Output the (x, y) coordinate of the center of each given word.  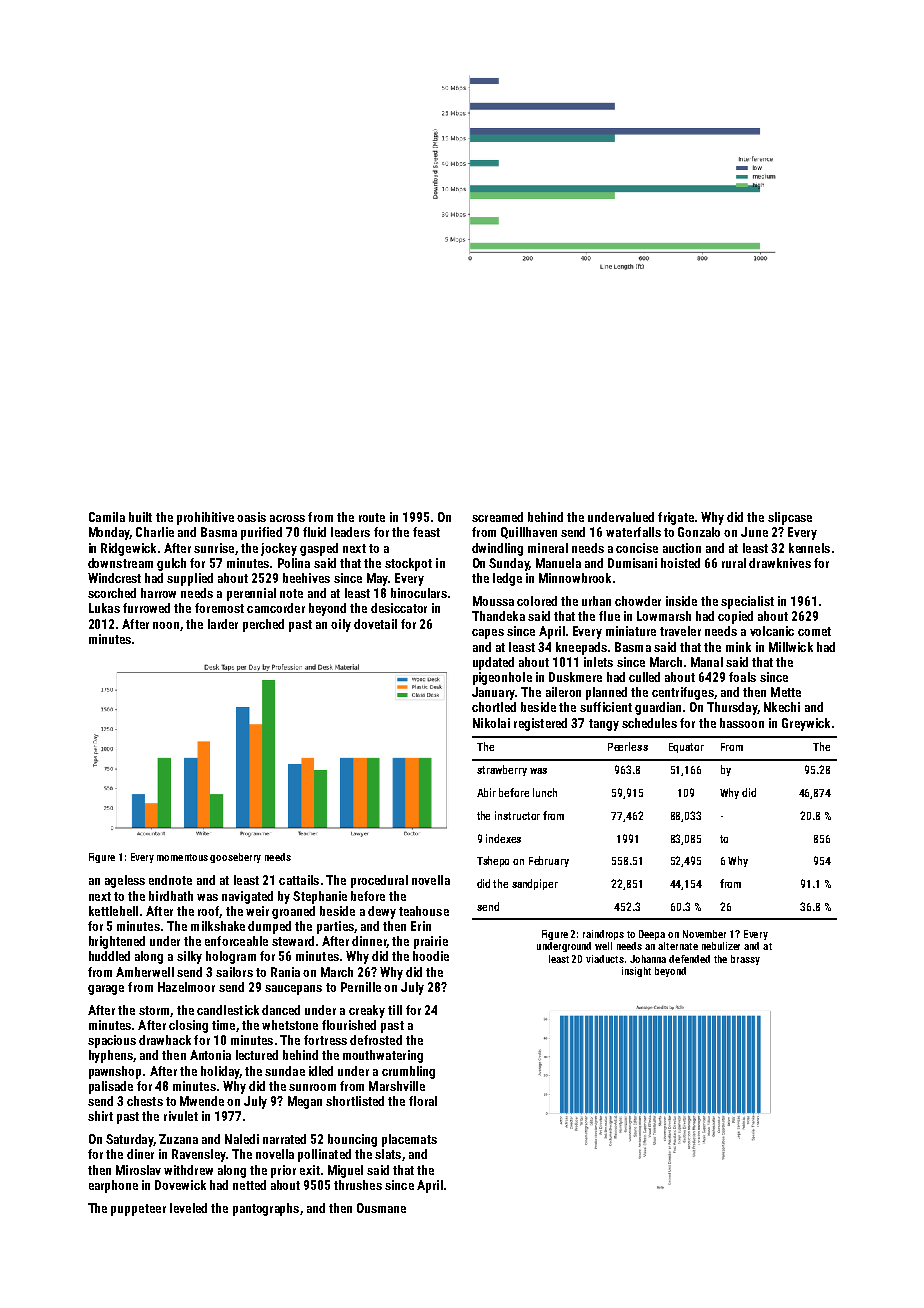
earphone (113, 1186)
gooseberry (235, 858)
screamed (497, 517)
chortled (494, 707)
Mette (786, 692)
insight (636, 972)
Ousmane (381, 1208)
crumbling (408, 1072)
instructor (517, 815)
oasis (251, 517)
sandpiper (535, 884)
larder (223, 624)
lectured (257, 1055)
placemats (409, 1140)
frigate (676, 518)
